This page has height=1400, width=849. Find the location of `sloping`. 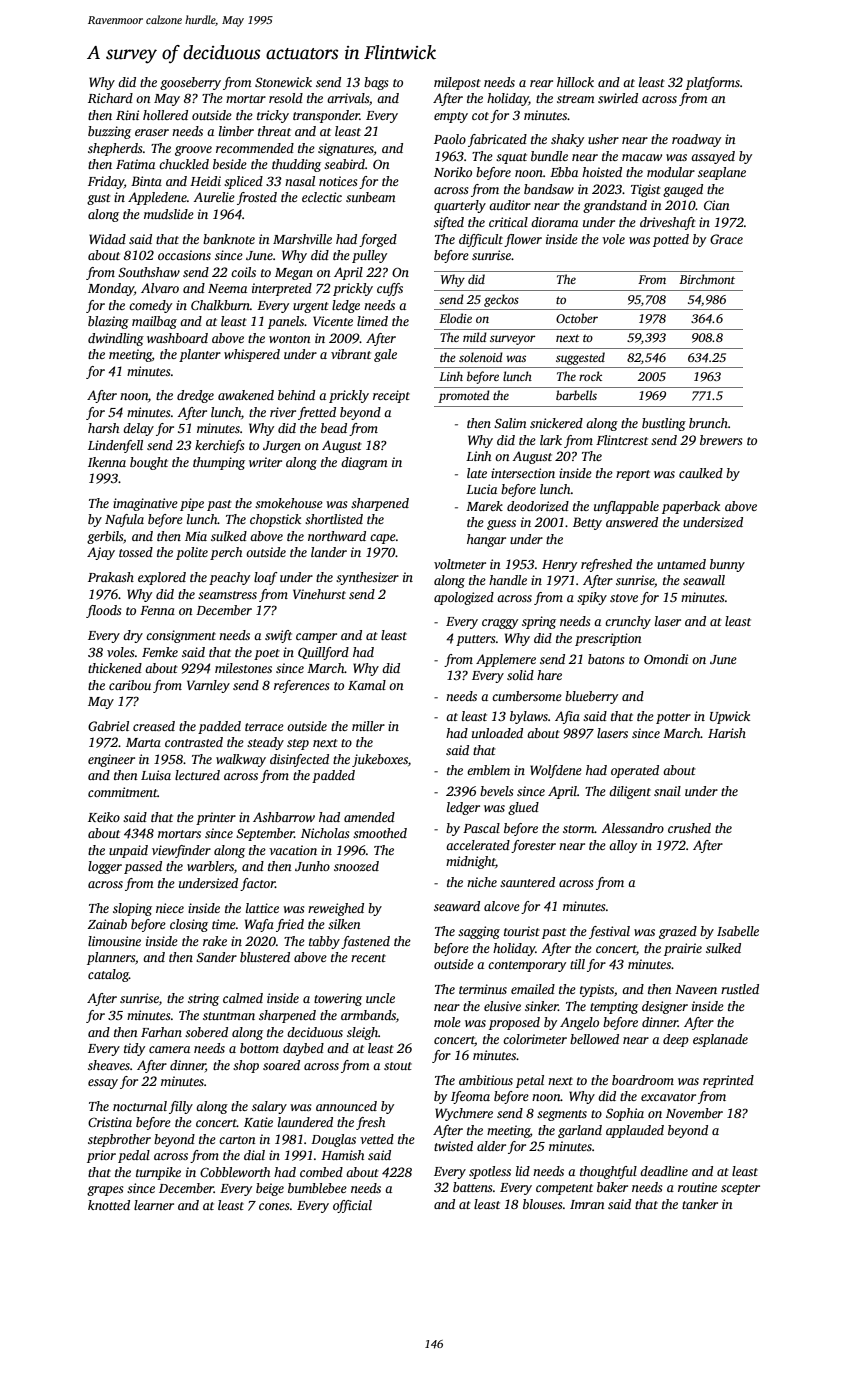

sloping is located at coordinates (132, 909).
